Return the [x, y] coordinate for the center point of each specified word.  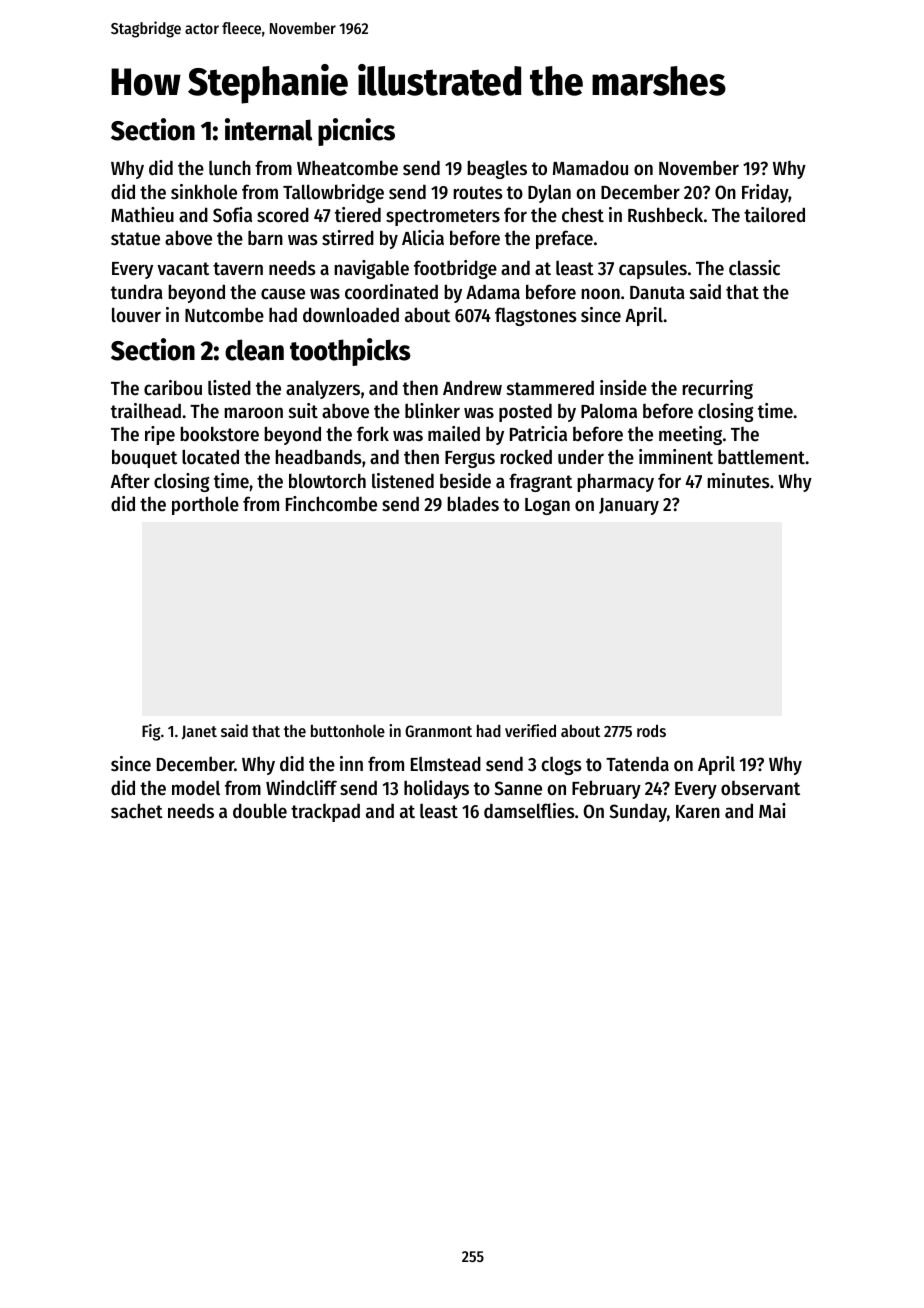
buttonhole [348, 730]
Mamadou [590, 168]
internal [268, 129]
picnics [356, 132]
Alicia [423, 237]
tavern [238, 269]
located [210, 457]
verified [530, 730]
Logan [547, 506]
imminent [676, 456]
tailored [774, 215]
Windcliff [301, 788]
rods [651, 730]
